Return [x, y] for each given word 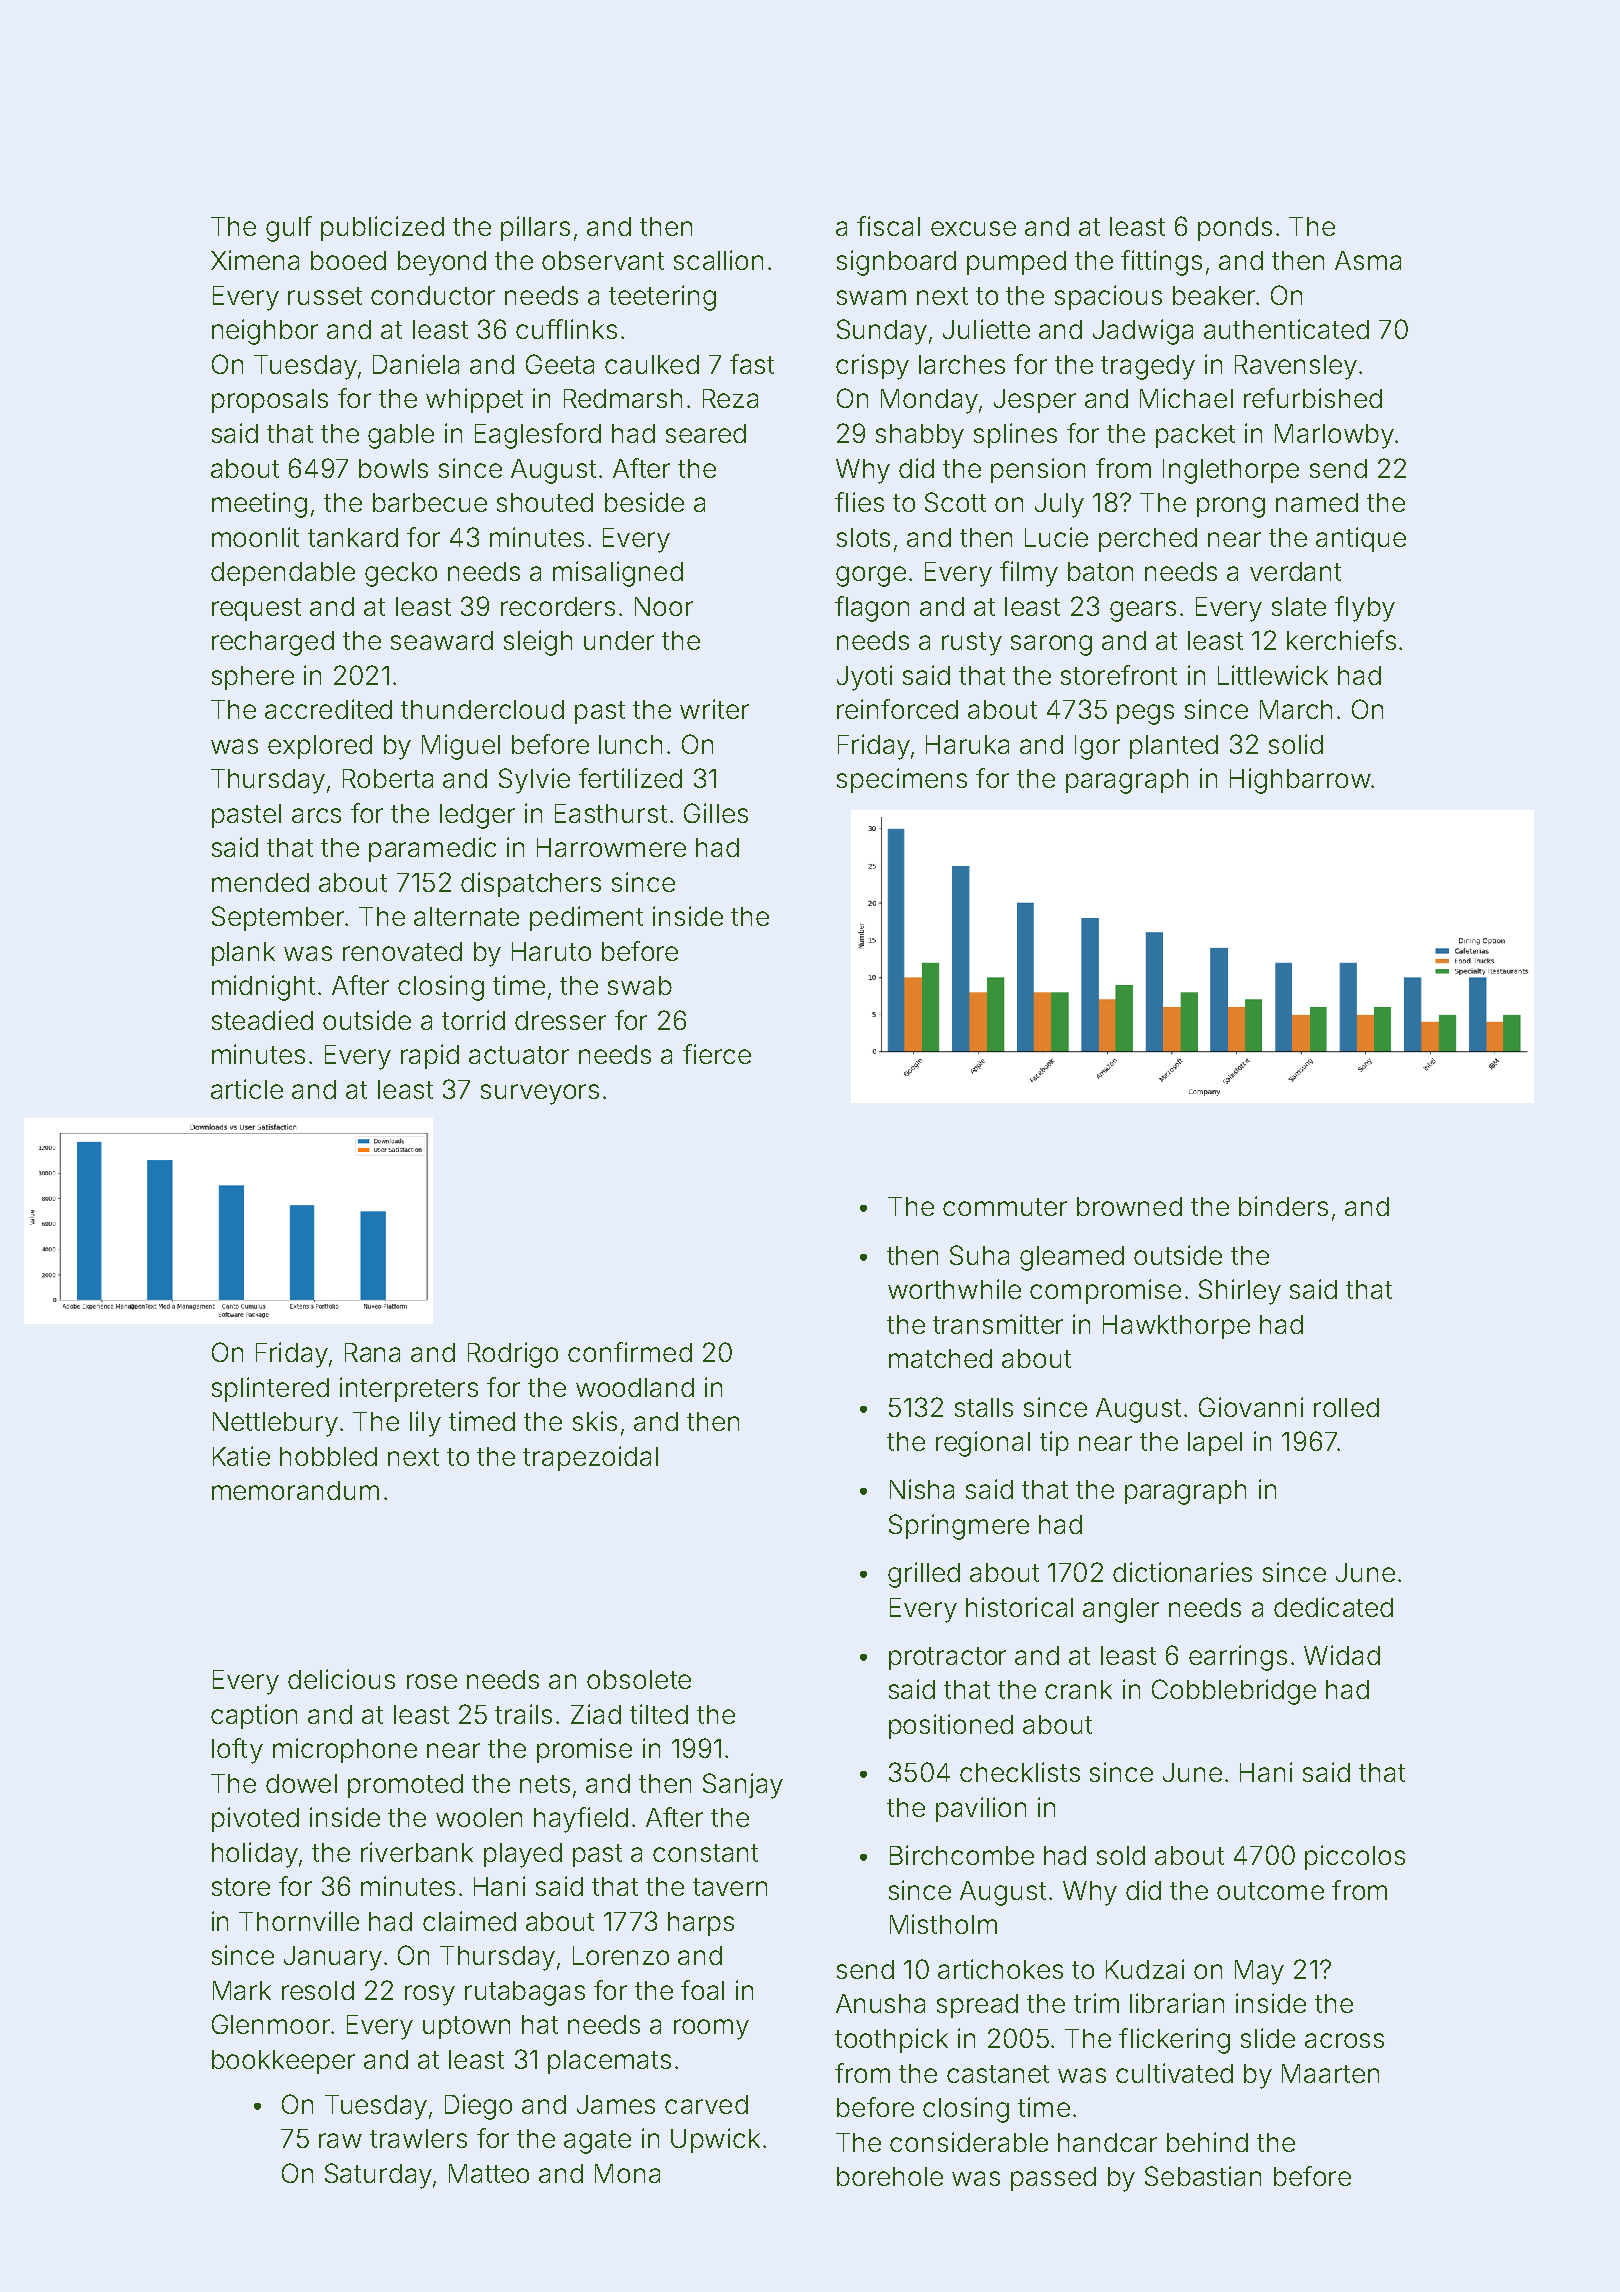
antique [1361, 539]
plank [243, 954]
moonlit [255, 537]
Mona [627, 2173]
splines [1015, 435]
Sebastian [1203, 2176]
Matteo [489, 2173]
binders [1283, 1206]
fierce [717, 1054]
